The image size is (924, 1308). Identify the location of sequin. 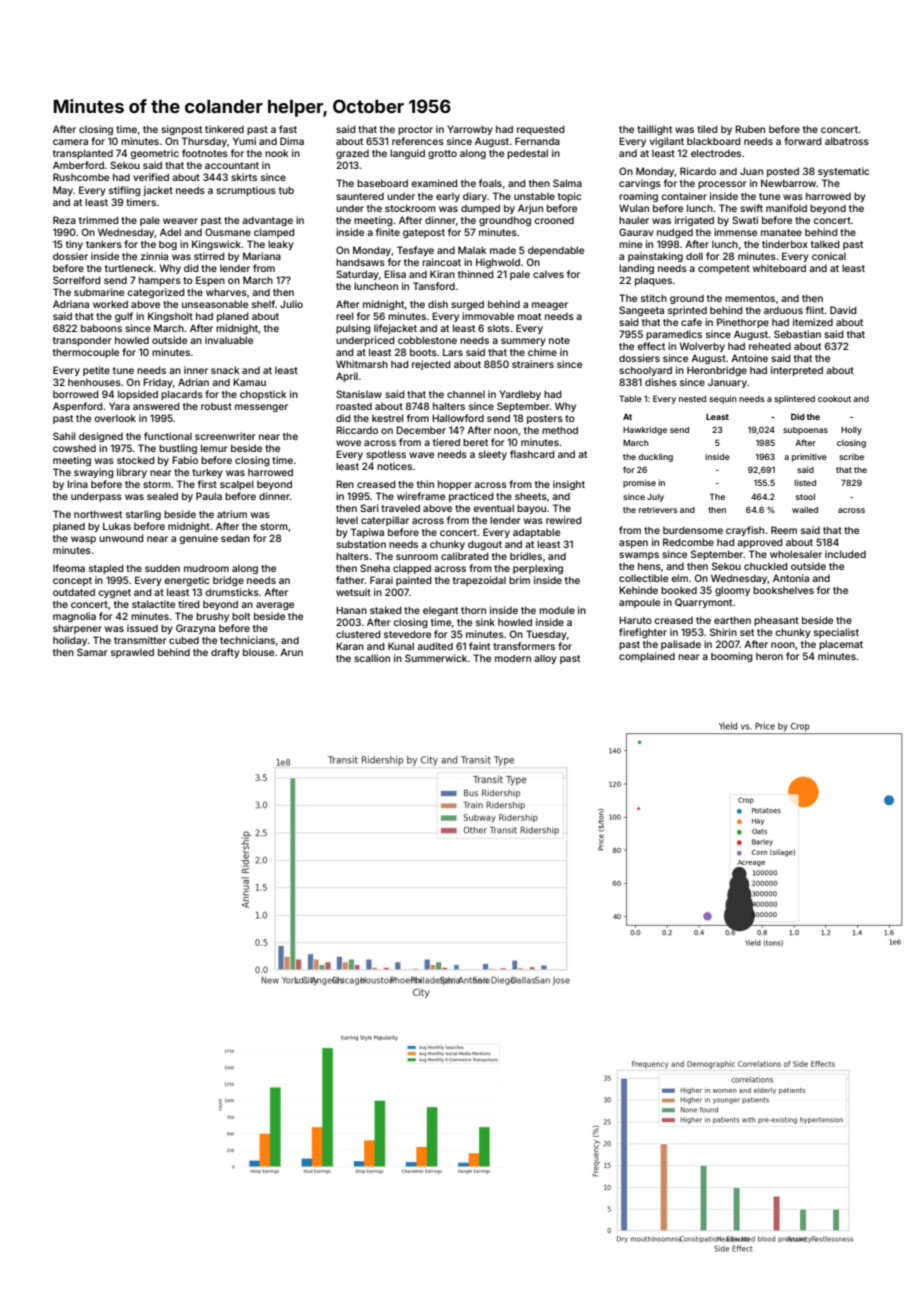
(723, 399).
